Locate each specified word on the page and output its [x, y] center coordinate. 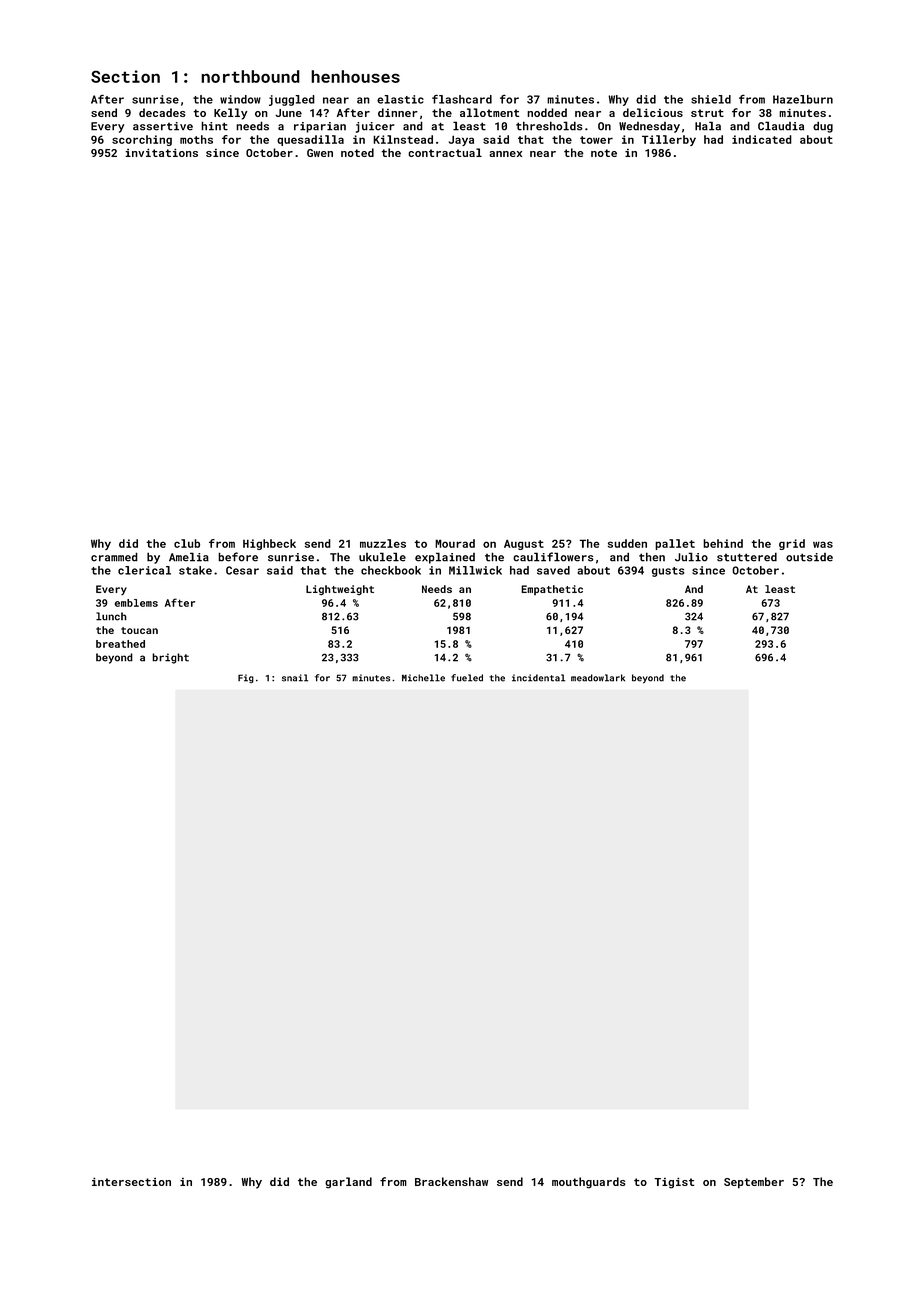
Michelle [423, 678]
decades [162, 112]
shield [711, 99]
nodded [547, 112]
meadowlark [598, 678]
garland [348, 1183]
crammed [114, 557]
